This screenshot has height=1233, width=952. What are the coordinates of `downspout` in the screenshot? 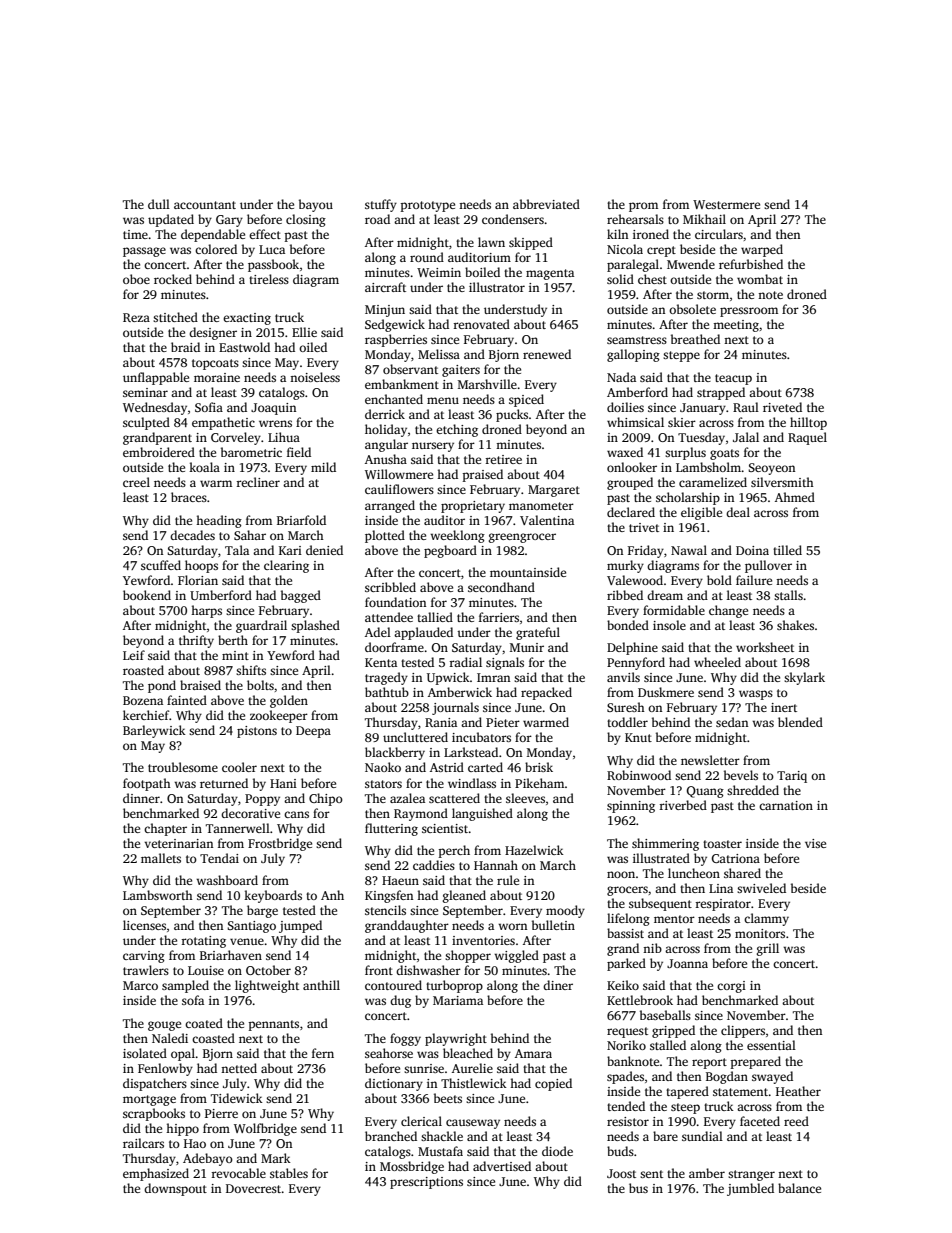 It's located at (175, 1189).
